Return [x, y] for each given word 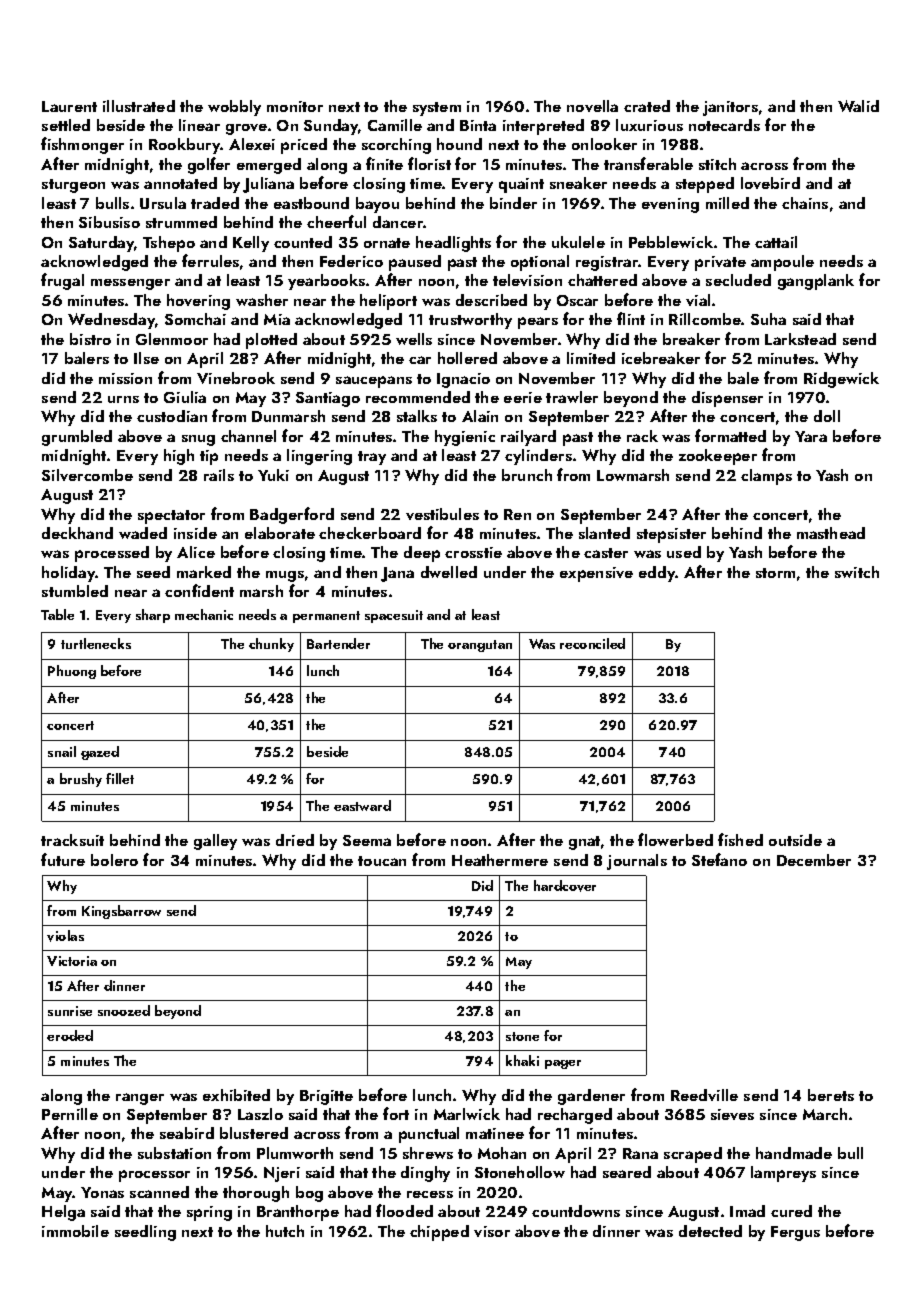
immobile [75, 1231]
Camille [395, 125]
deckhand [77, 533]
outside [795, 840]
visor [492, 1231]
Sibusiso [109, 222]
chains [805, 203]
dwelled [449, 572]
